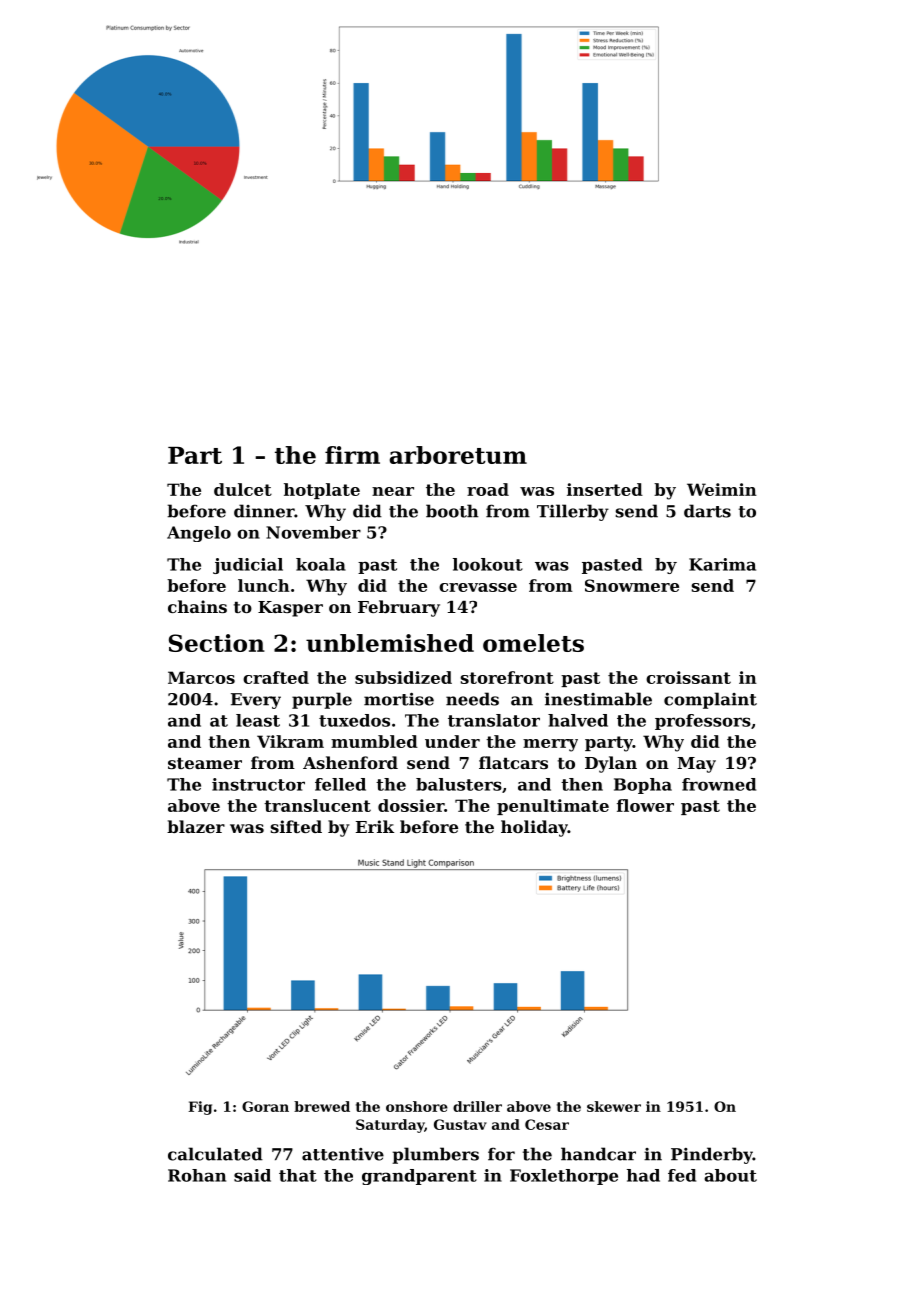 This document has height=1311, width=924. Describe the element at coordinates (703, 722) in the document. I see `professors` at that location.
